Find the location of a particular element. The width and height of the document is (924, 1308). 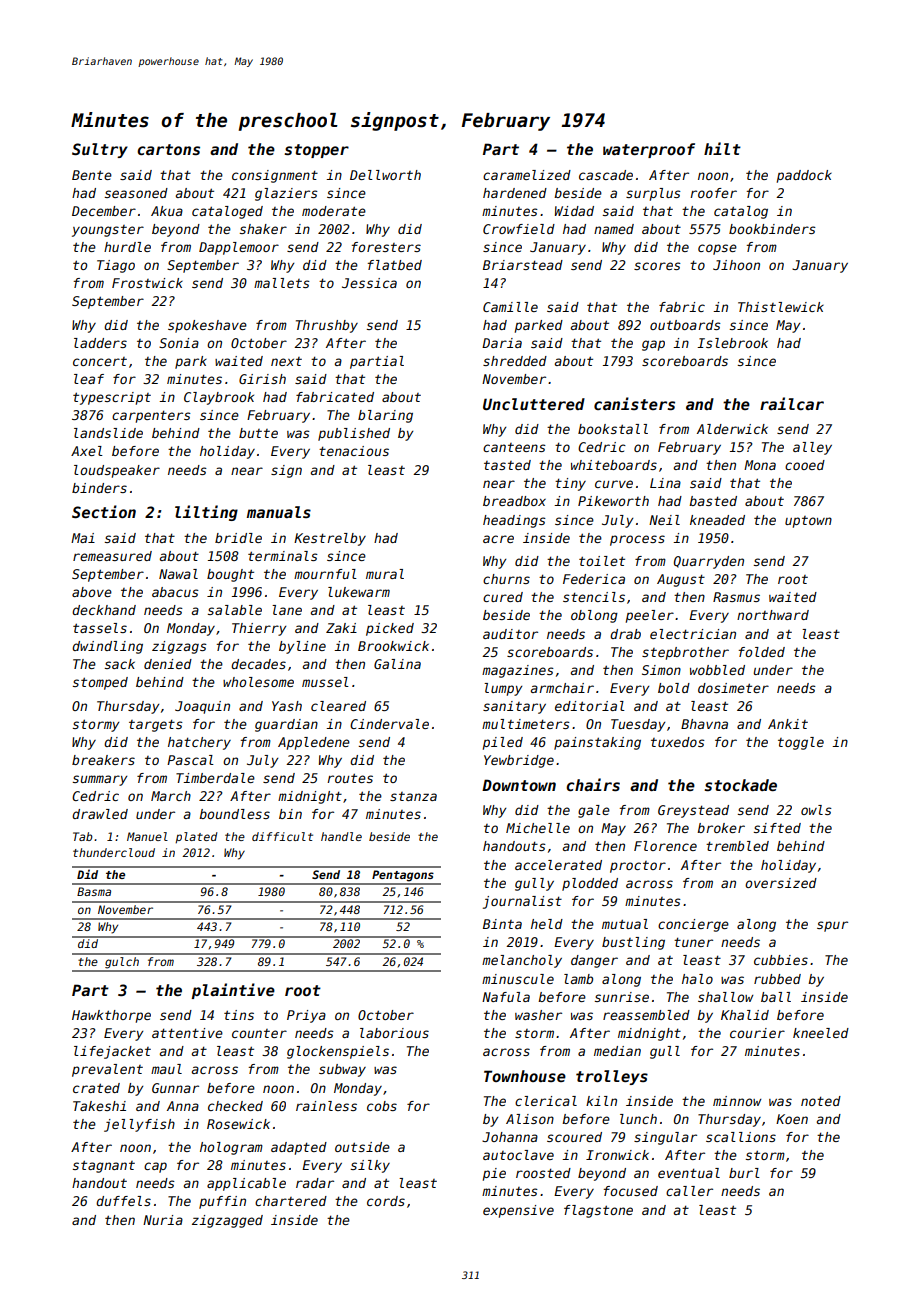

carpenters is located at coordinates (151, 416).
